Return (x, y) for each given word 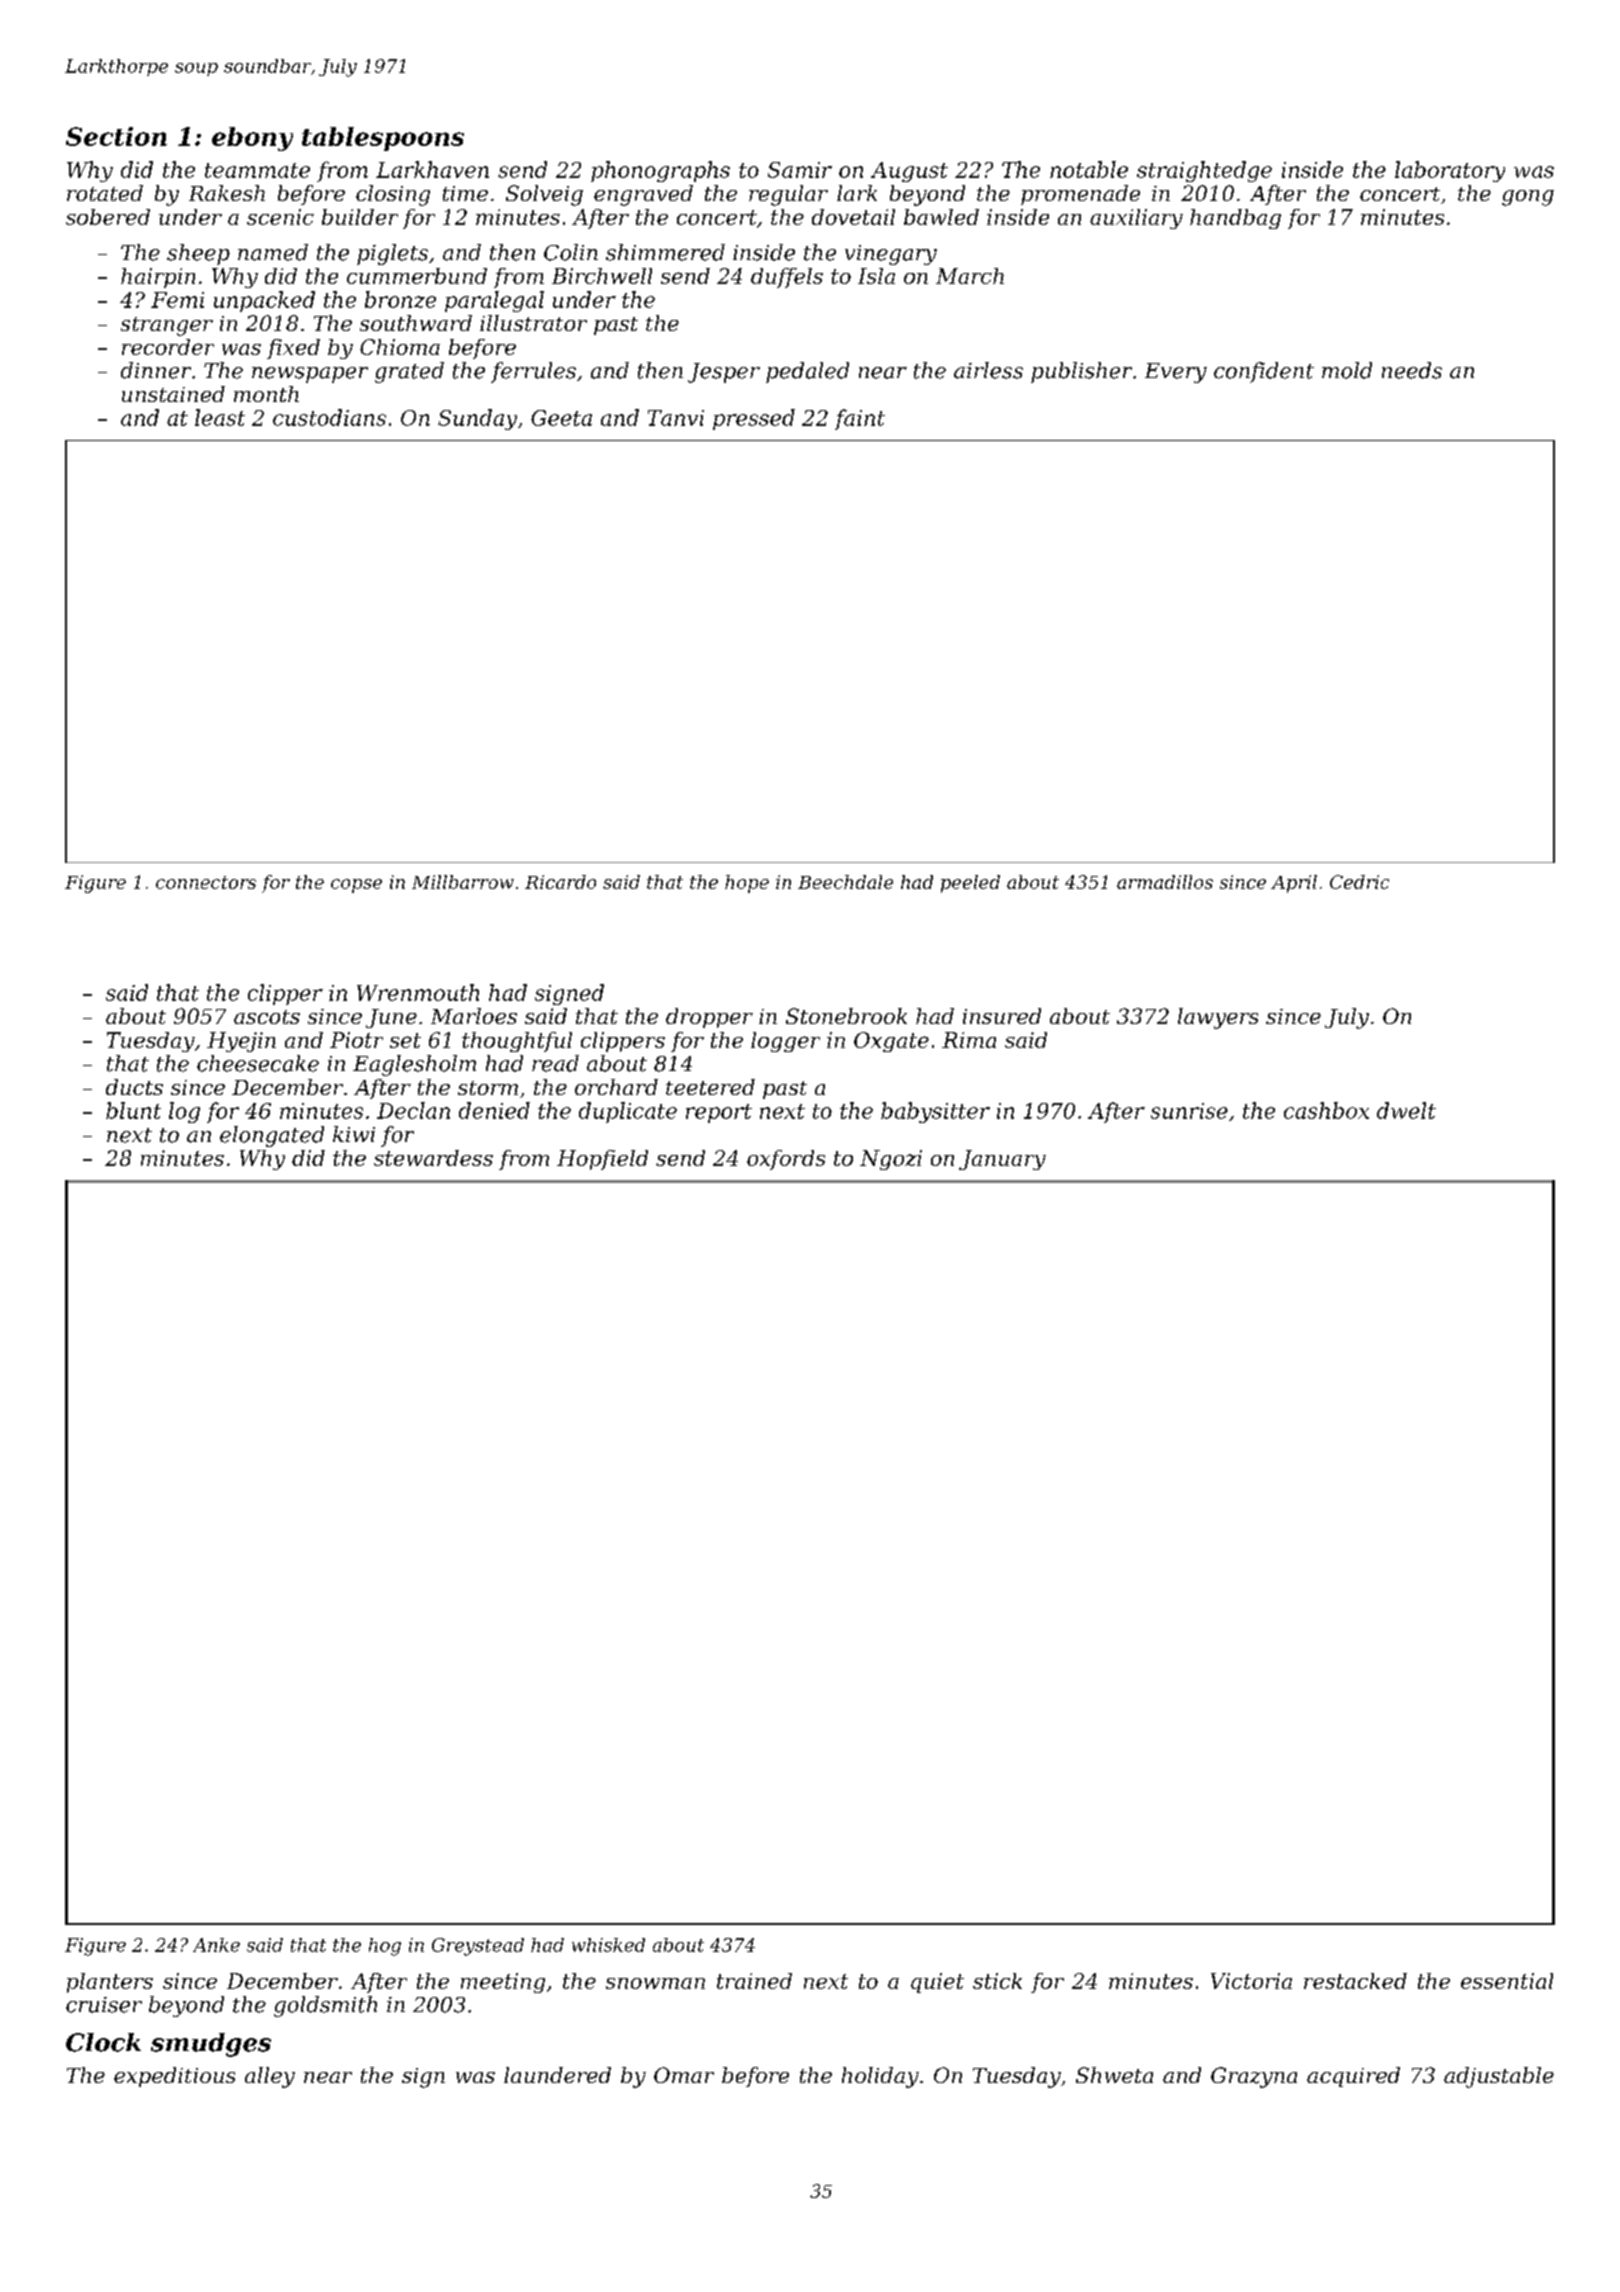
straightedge (1204, 171)
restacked (1355, 1981)
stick (997, 1981)
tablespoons (383, 139)
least (220, 417)
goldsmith (325, 2006)
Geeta (561, 418)
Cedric (1359, 882)
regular (788, 195)
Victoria (1251, 1981)
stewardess (433, 1158)
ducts (134, 1087)
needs (1412, 370)
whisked (608, 1945)
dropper (709, 1018)
